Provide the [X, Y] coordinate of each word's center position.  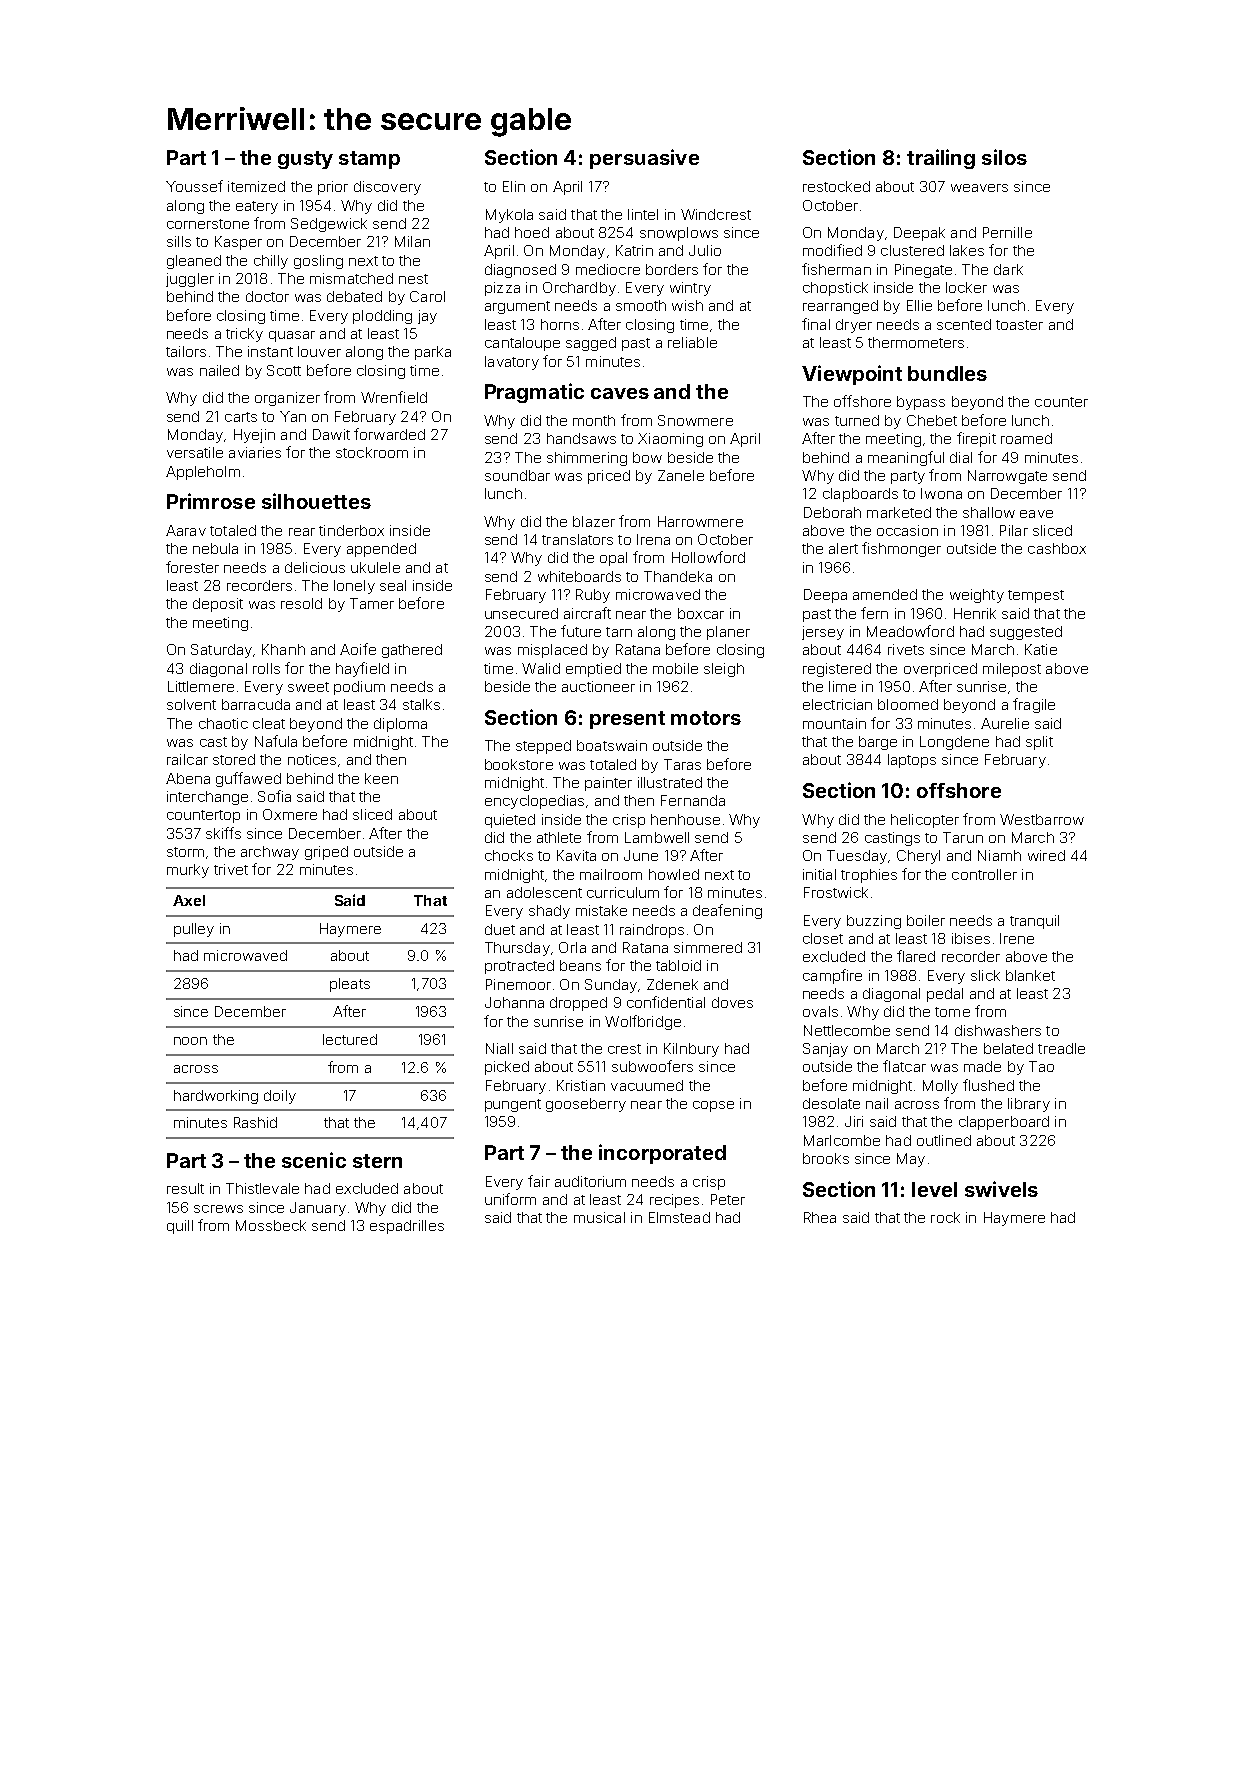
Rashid [255, 1122]
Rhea [820, 1217]
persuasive [644, 159]
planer [728, 633]
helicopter [925, 821]
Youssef [194, 186]
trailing [941, 159]
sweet [308, 687]
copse [713, 1106]
